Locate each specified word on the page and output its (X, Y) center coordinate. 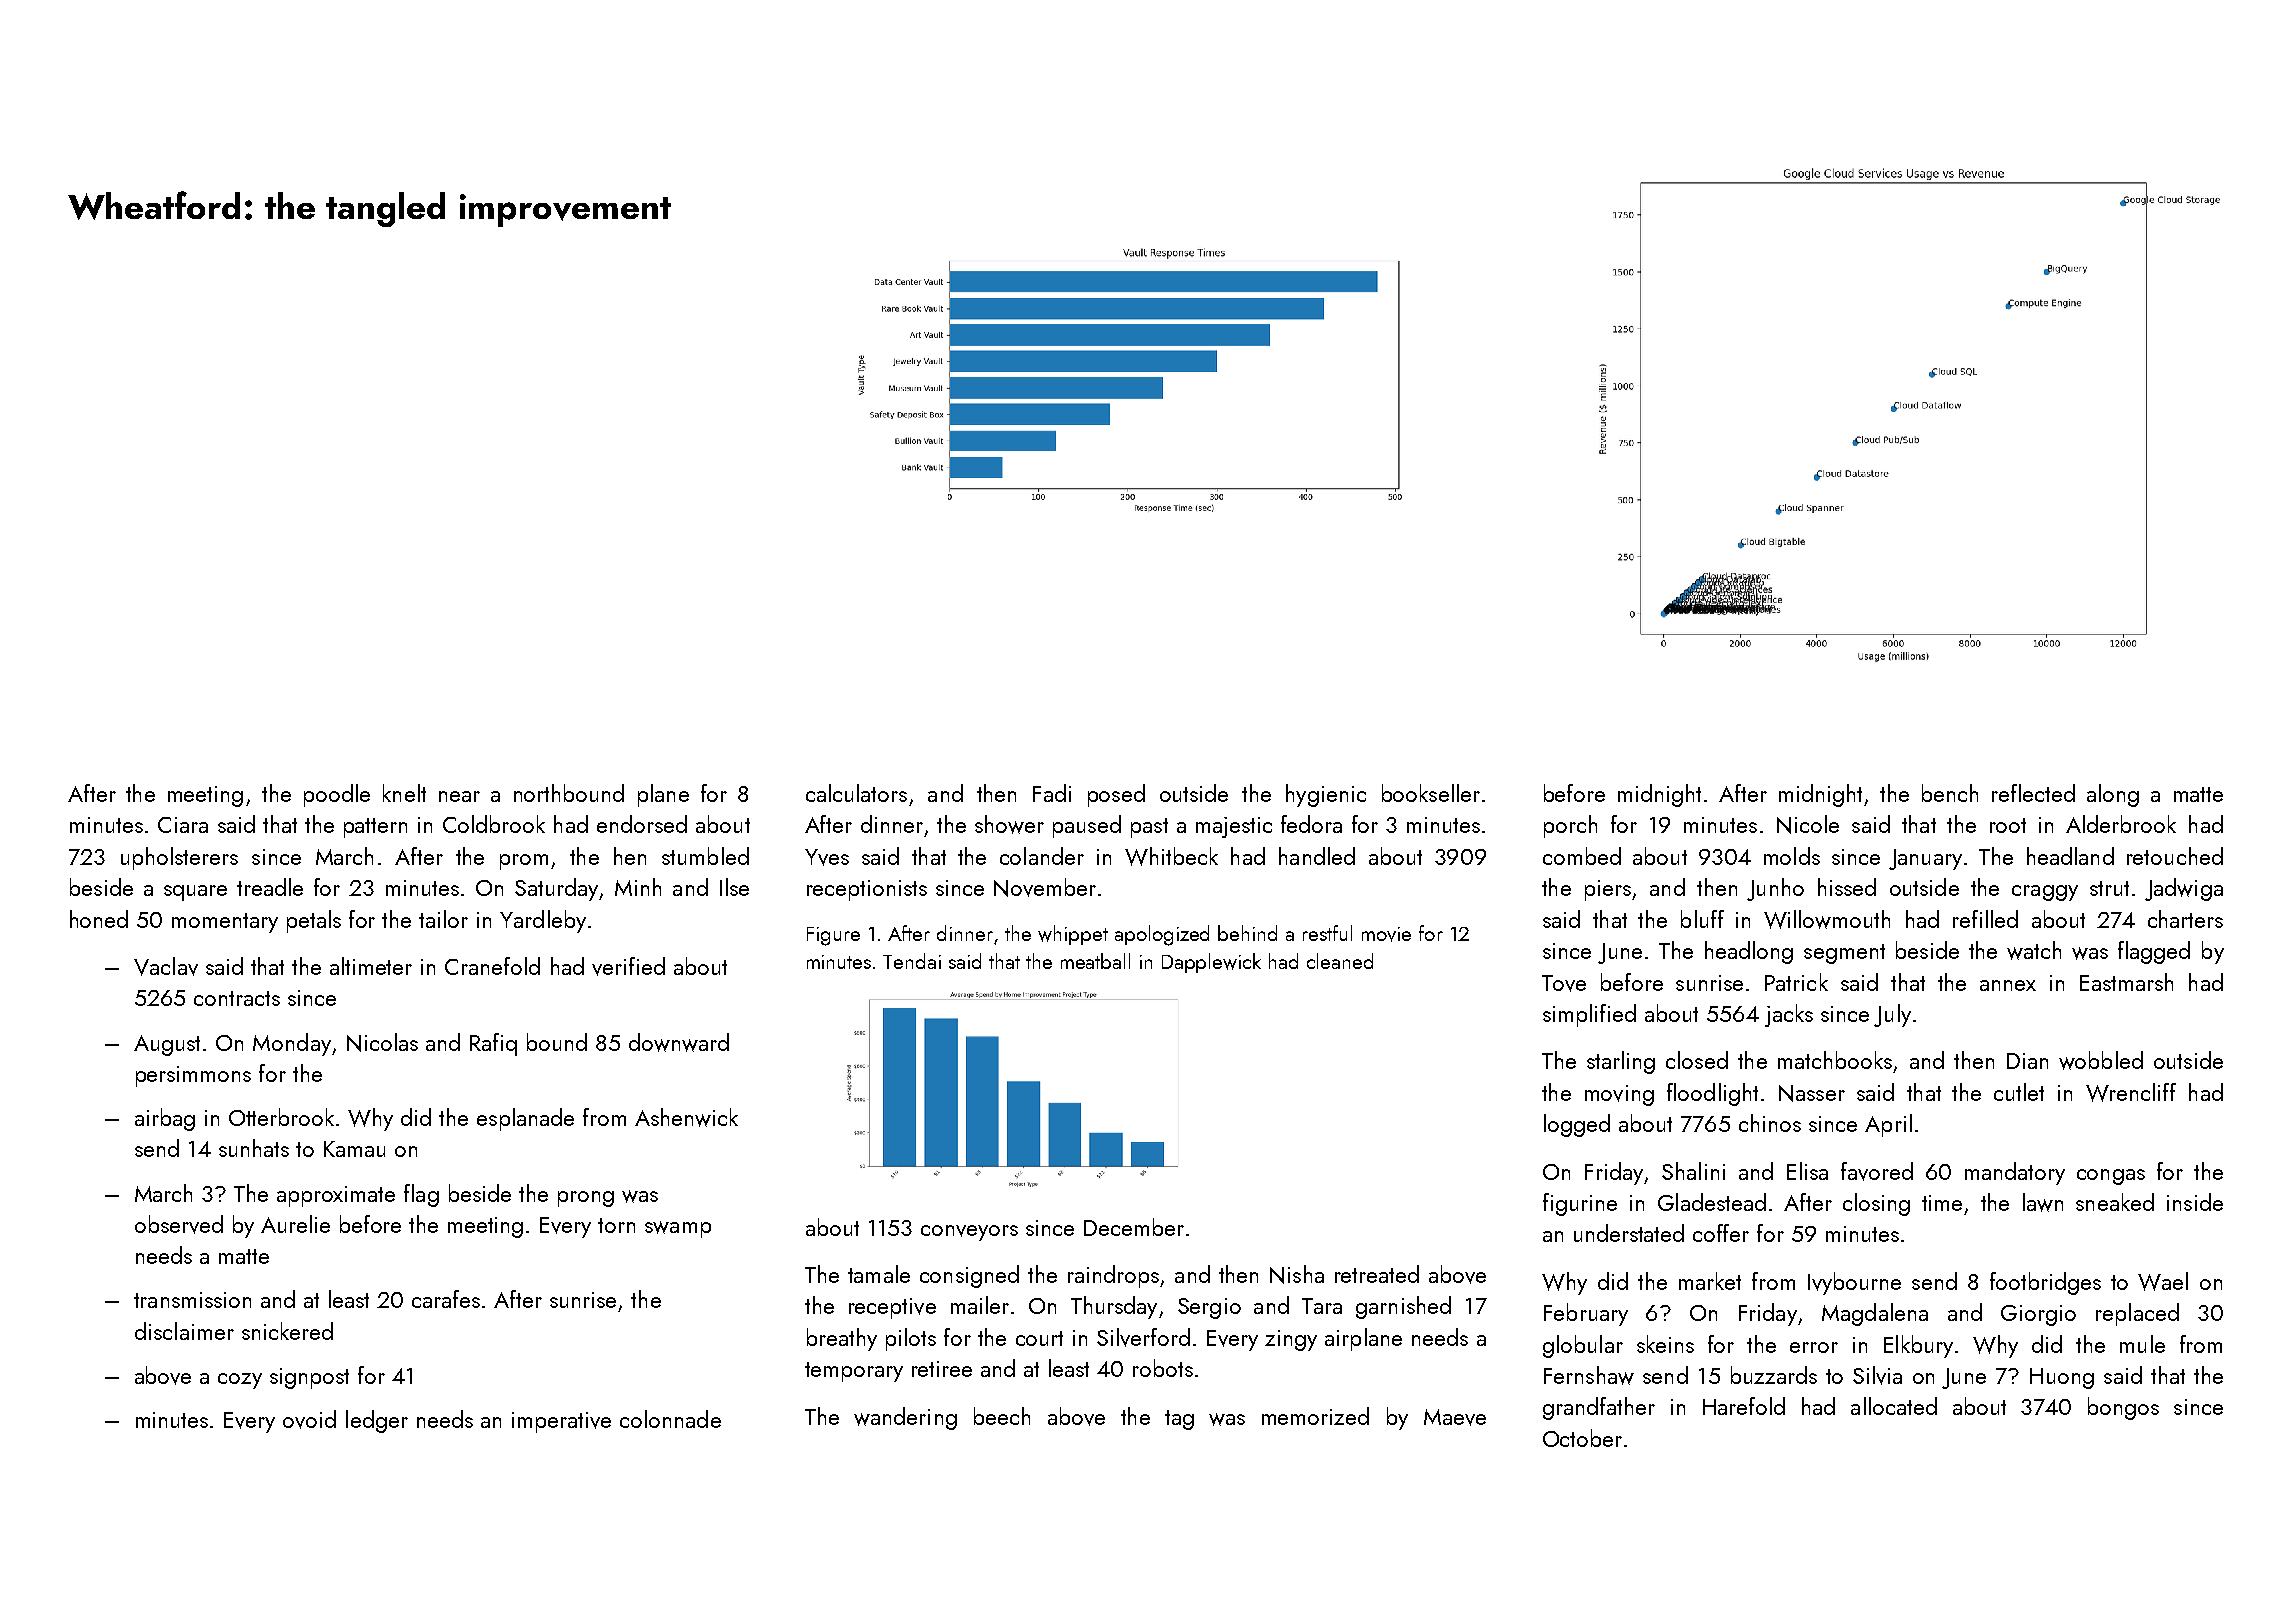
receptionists (867, 890)
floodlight (1712, 1094)
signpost (309, 1378)
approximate (336, 1196)
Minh (638, 887)
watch (2034, 950)
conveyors (969, 1233)
